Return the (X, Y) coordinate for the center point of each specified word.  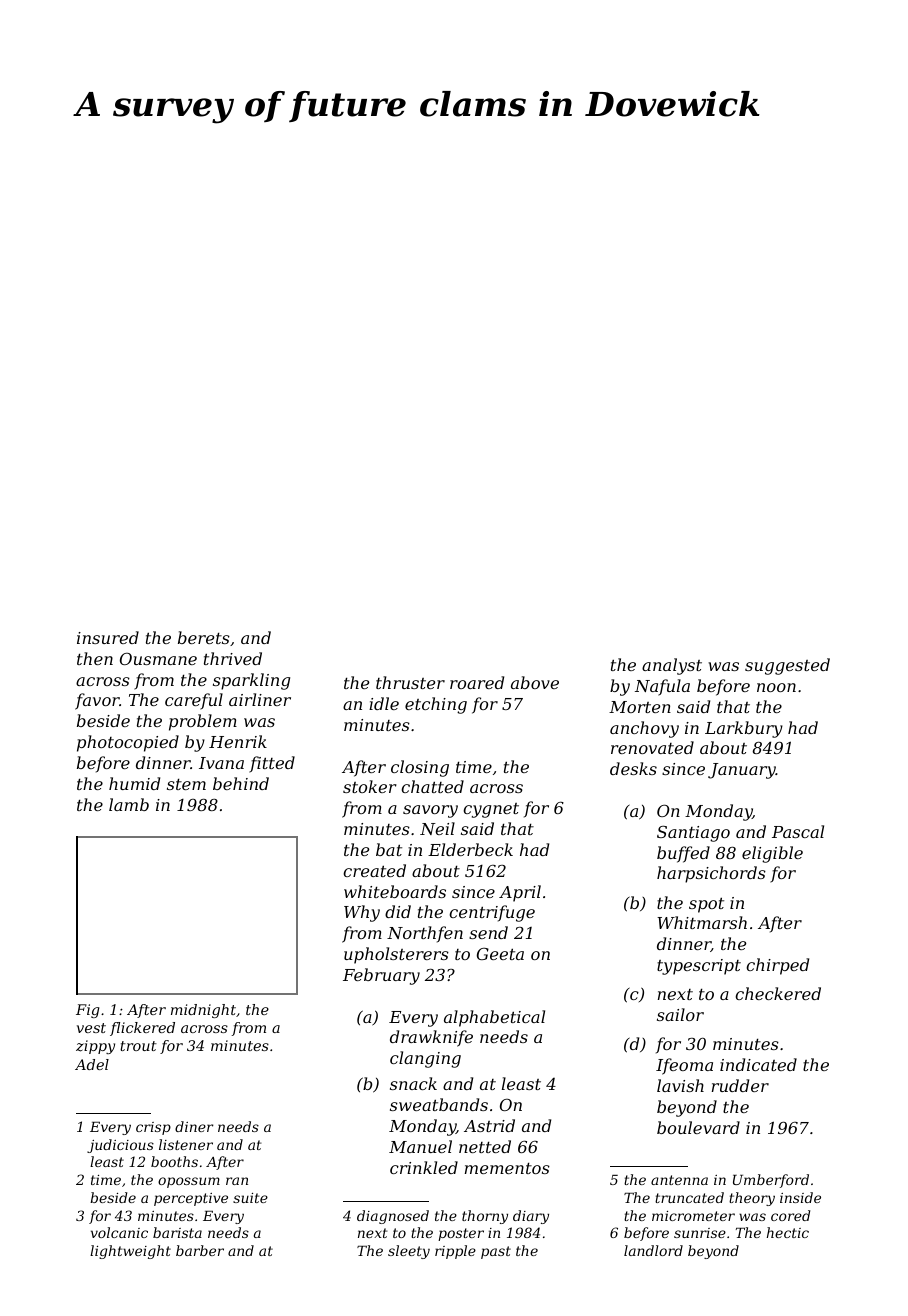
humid (134, 783)
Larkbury (744, 729)
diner (194, 1126)
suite (250, 1198)
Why (362, 913)
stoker (370, 786)
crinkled (424, 1167)
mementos (507, 1168)
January (742, 771)
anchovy (644, 729)
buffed (683, 854)
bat (389, 849)
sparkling (251, 681)
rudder (740, 1085)
